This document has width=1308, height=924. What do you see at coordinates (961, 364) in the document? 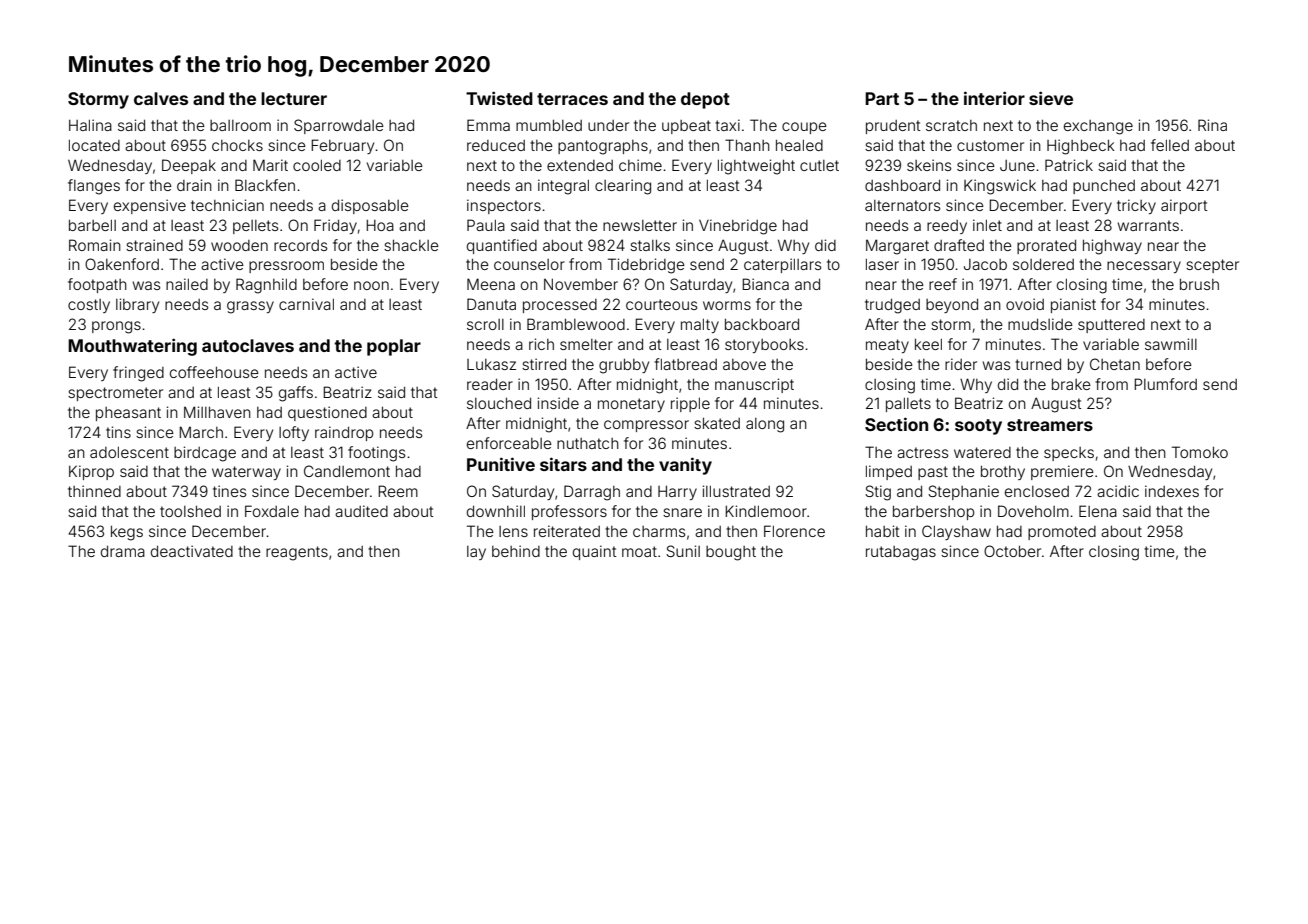
I see `rider` at bounding box center [961, 364].
